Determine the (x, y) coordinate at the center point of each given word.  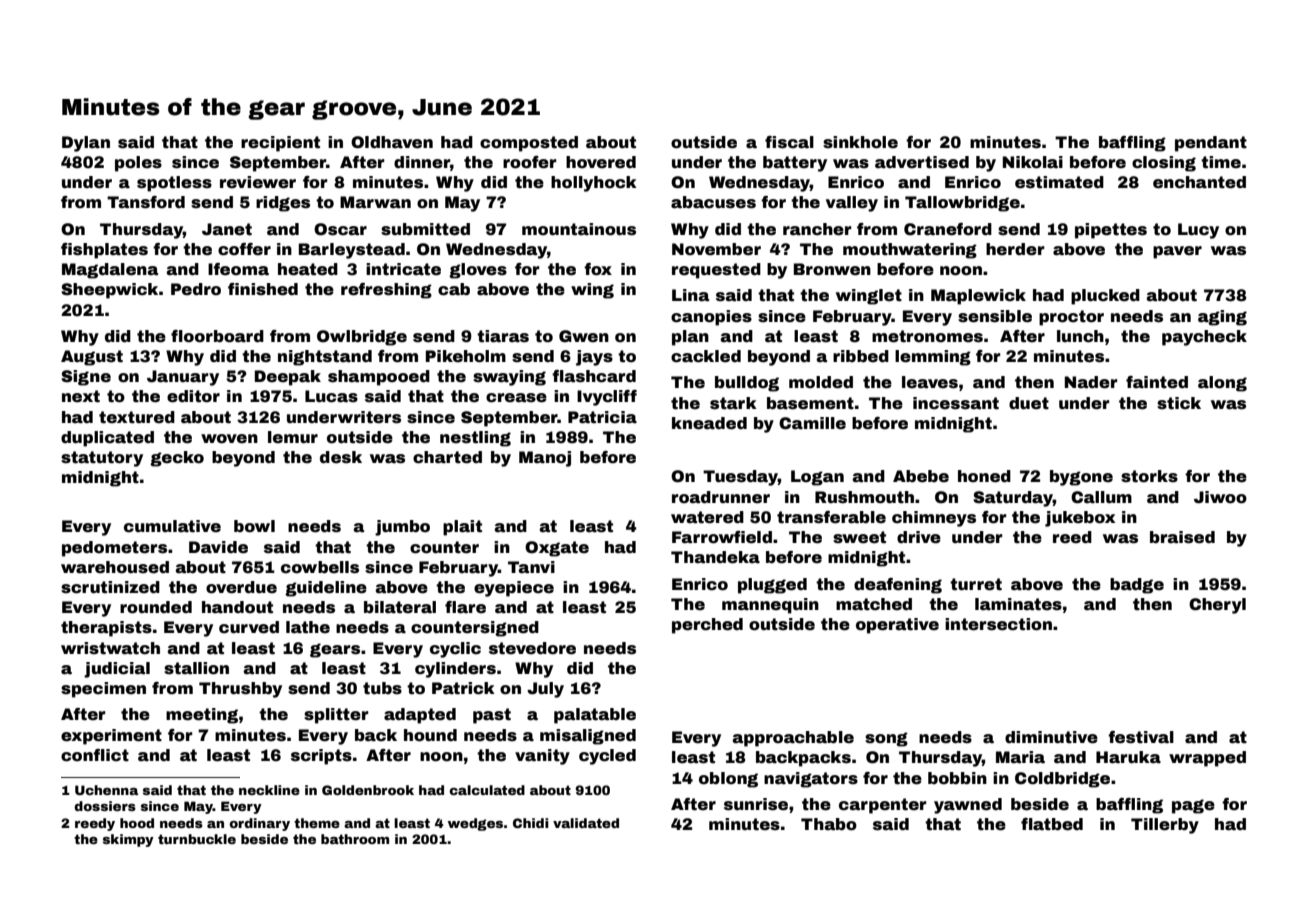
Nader (1091, 382)
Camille (812, 423)
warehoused (115, 567)
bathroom (355, 839)
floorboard (217, 336)
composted (529, 144)
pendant (1211, 144)
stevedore (532, 648)
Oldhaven (392, 142)
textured (137, 417)
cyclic (455, 650)
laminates (1018, 604)
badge (1137, 586)
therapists (106, 629)
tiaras (503, 336)
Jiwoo (1220, 497)
